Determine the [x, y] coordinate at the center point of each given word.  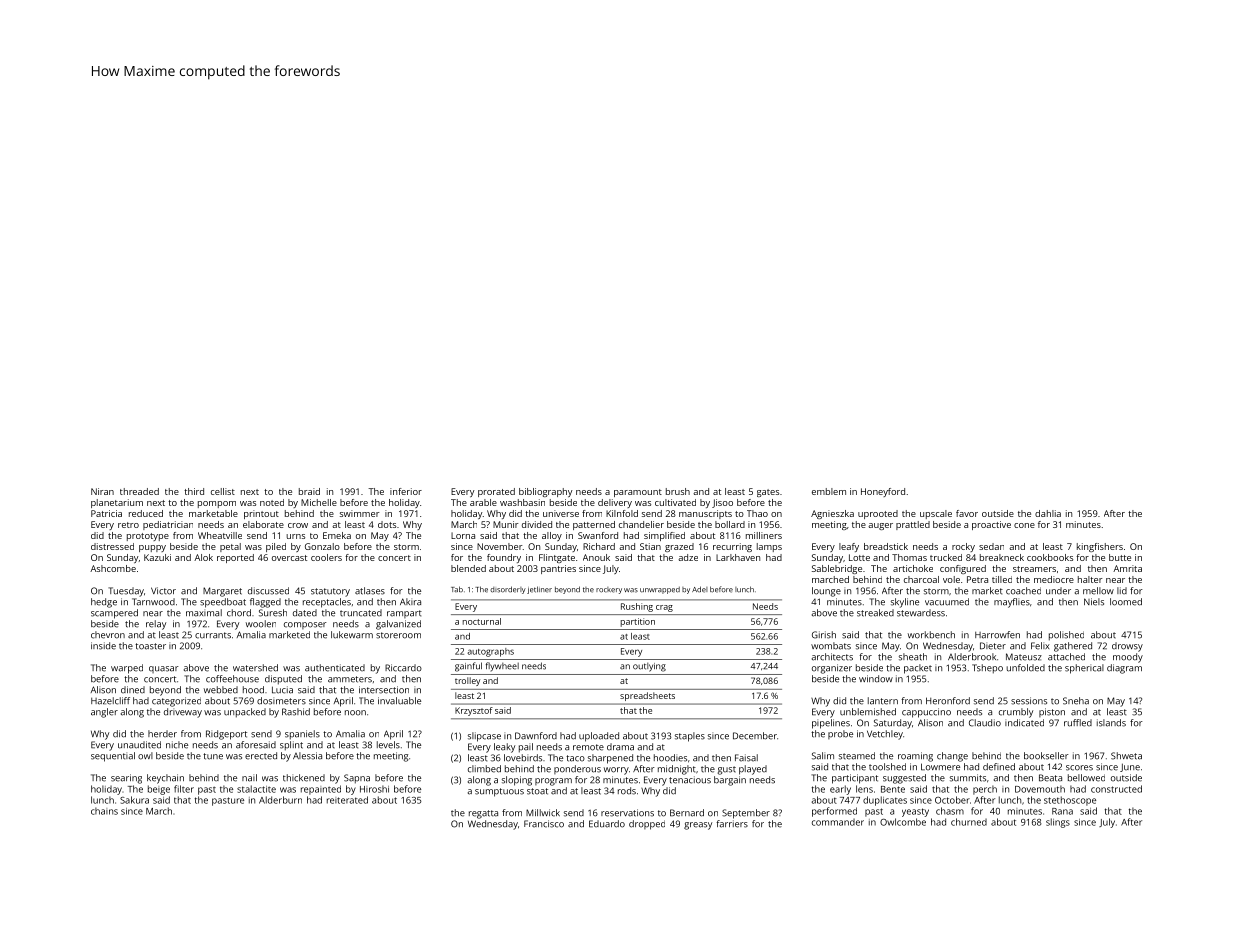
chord [239, 613]
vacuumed [947, 602]
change [952, 757]
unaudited [139, 745]
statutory [330, 592]
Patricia [106, 513]
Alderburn [280, 800]
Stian [650, 546]
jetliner [539, 590]
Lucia [282, 690]
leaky [504, 748]
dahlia [1048, 513]
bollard [730, 524]
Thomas [909, 557]
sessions [1029, 701]
